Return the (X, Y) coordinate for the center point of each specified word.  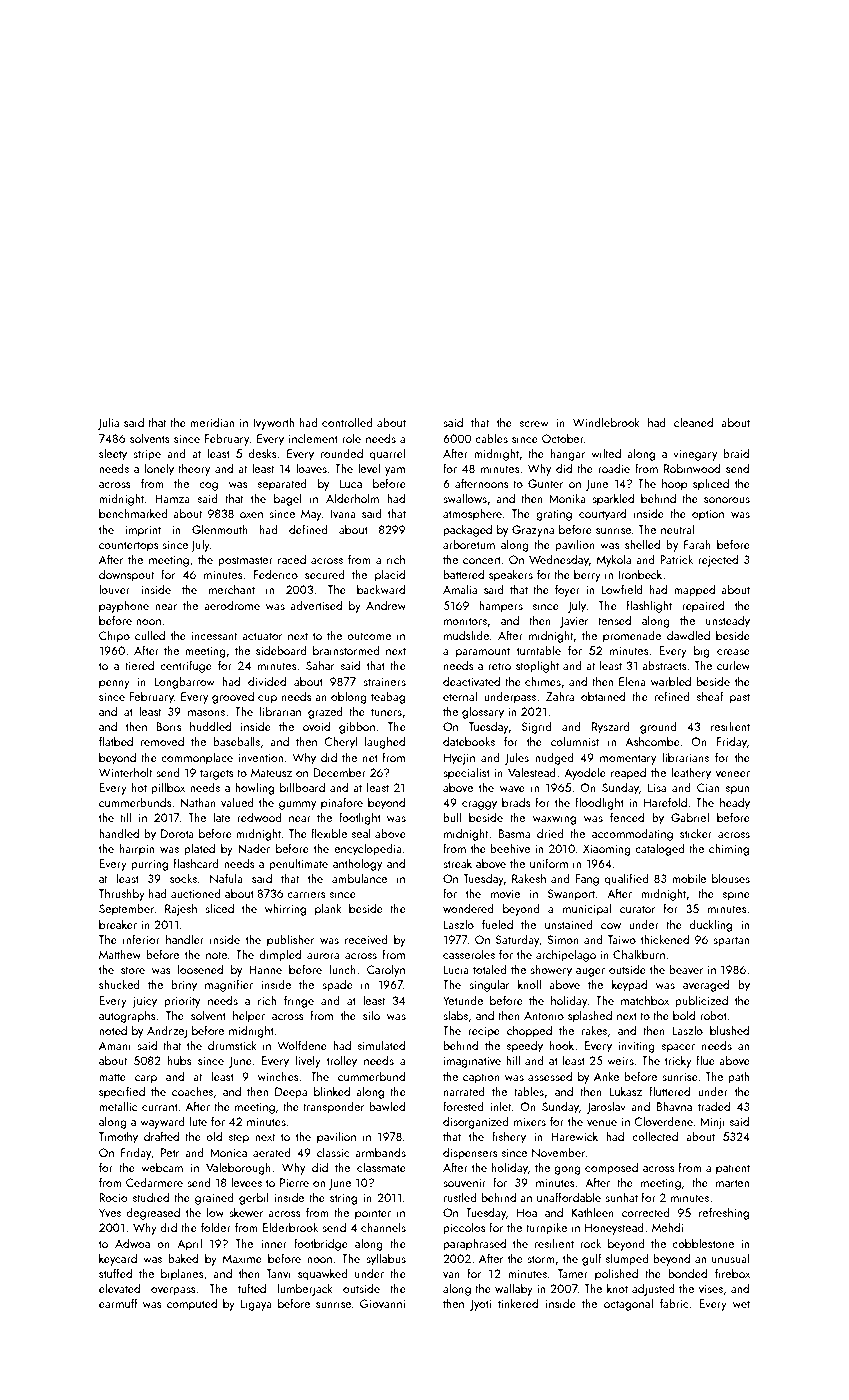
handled (119, 833)
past (740, 698)
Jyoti (480, 1305)
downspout (126, 575)
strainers (384, 681)
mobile (689, 878)
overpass (173, 1291)
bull (452, 817)
